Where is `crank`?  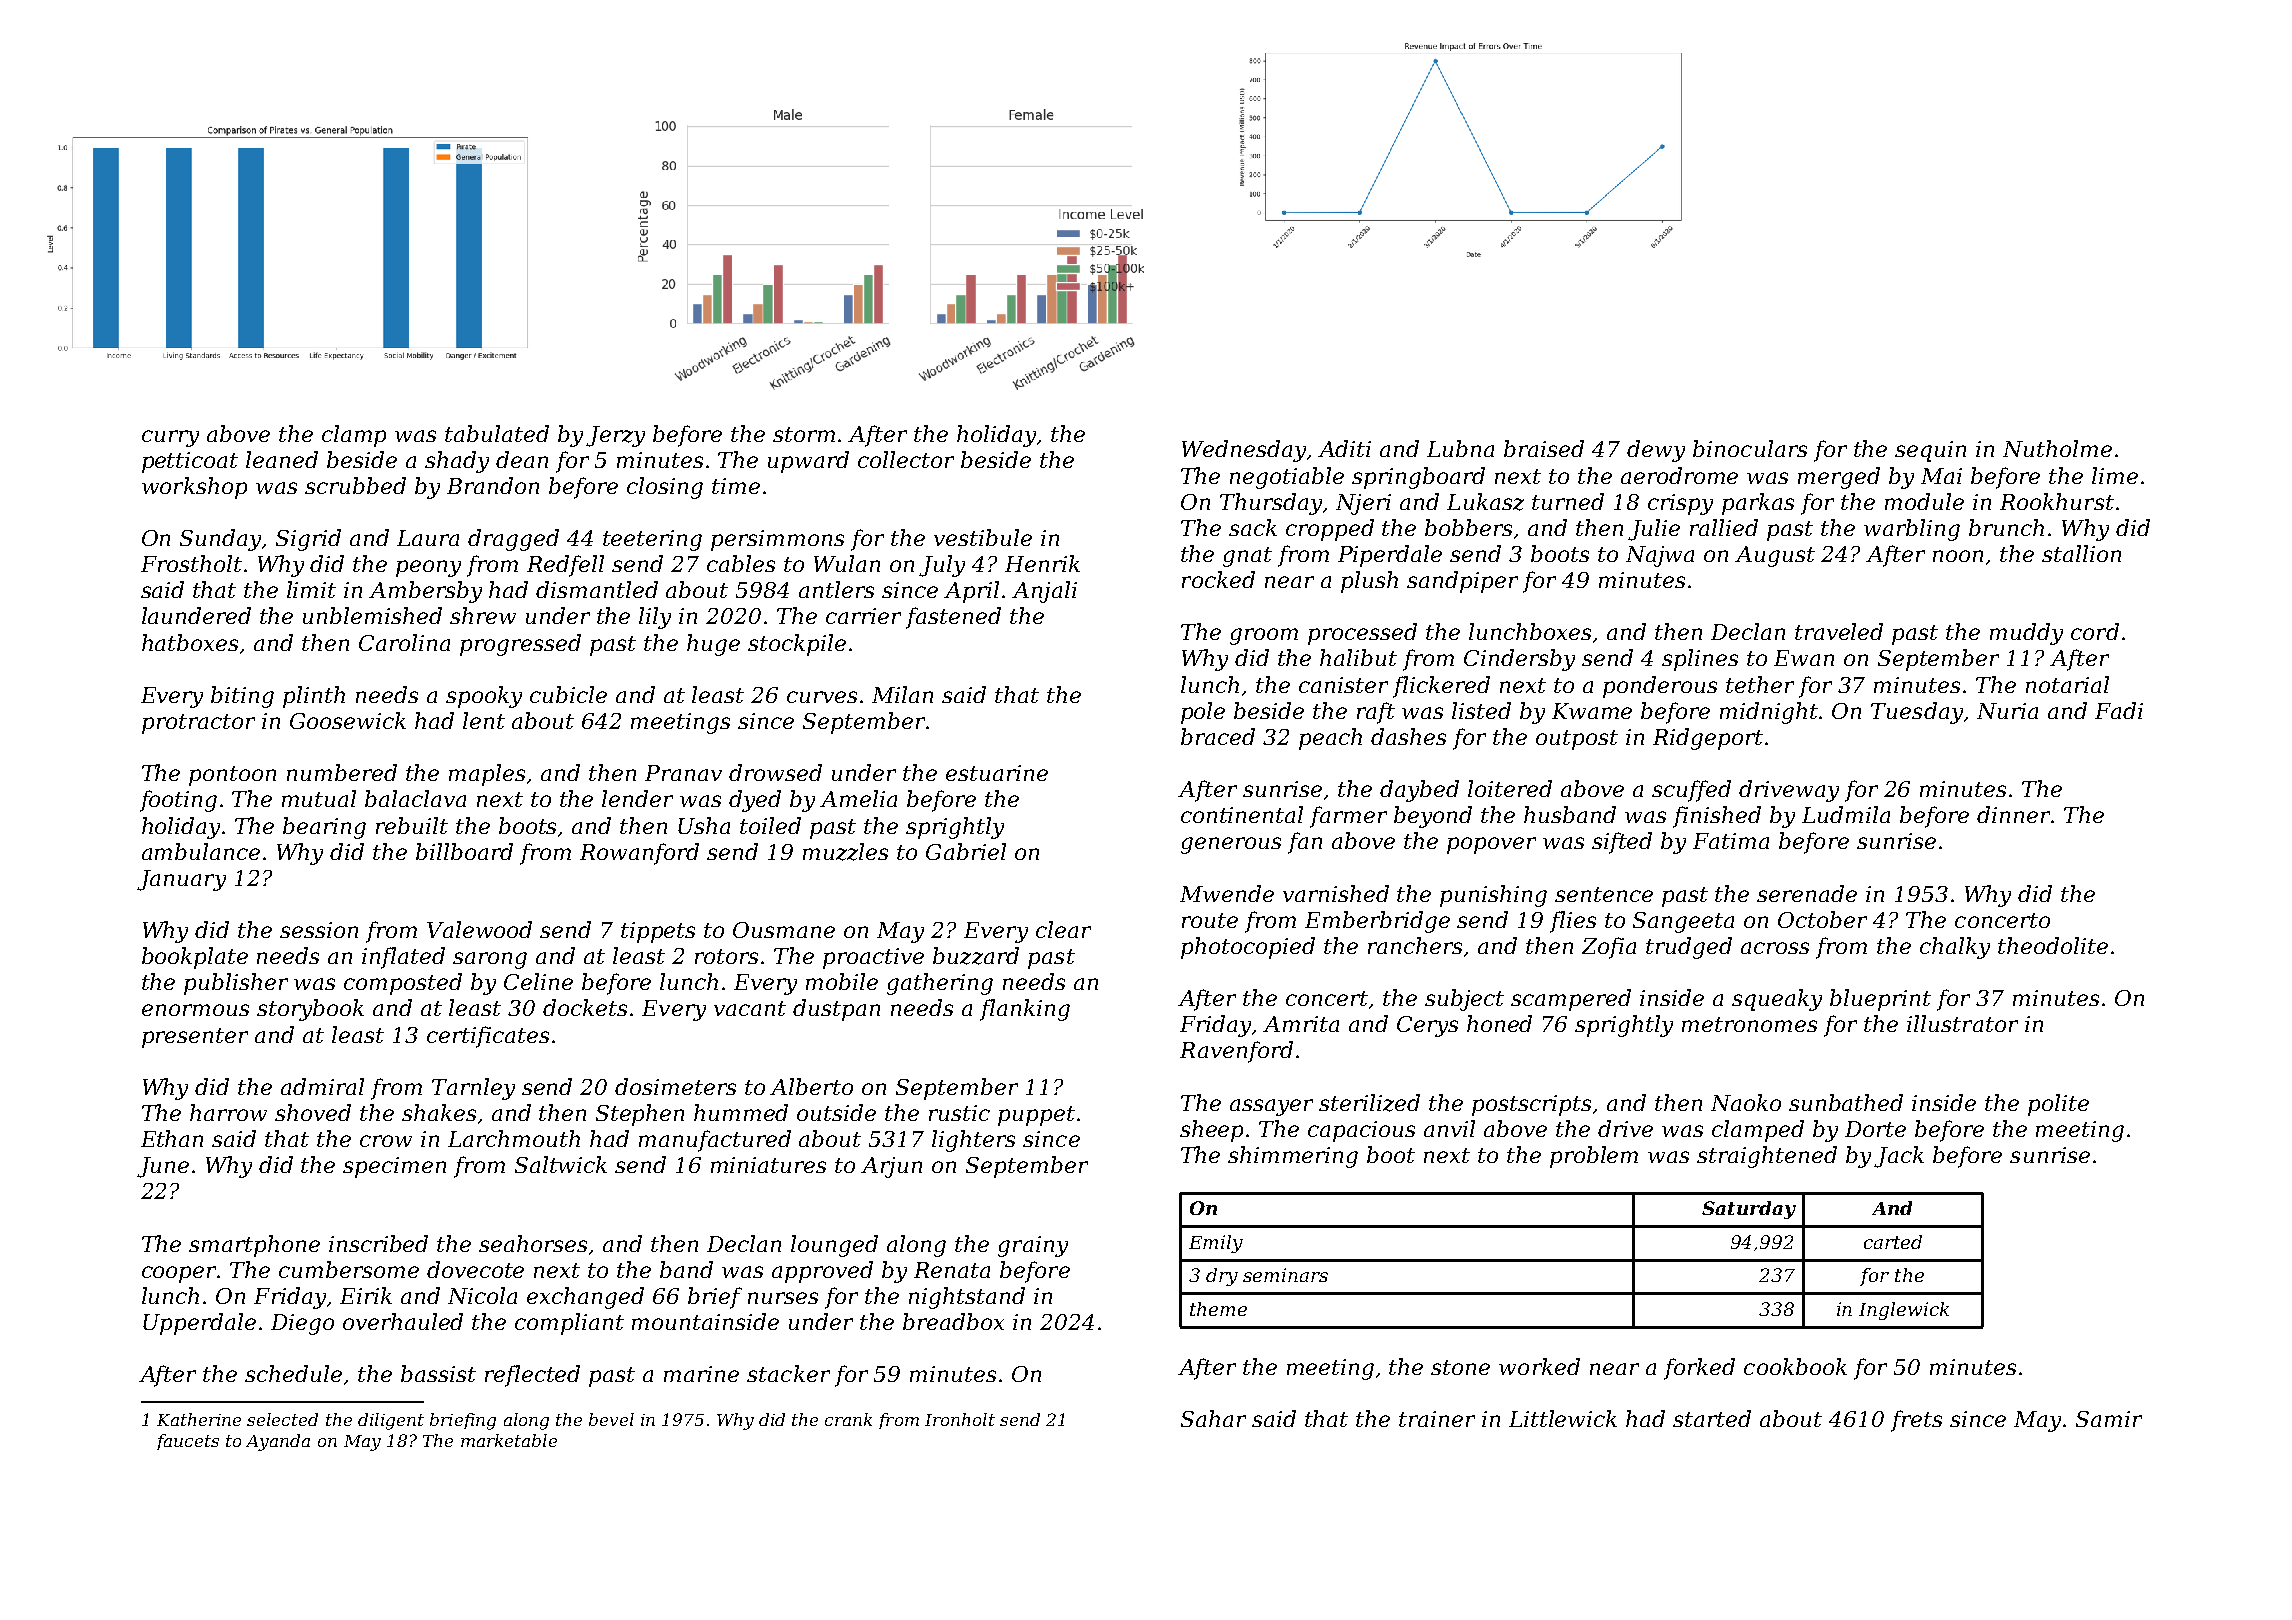 crank is located at coordinates (848, 1419).
